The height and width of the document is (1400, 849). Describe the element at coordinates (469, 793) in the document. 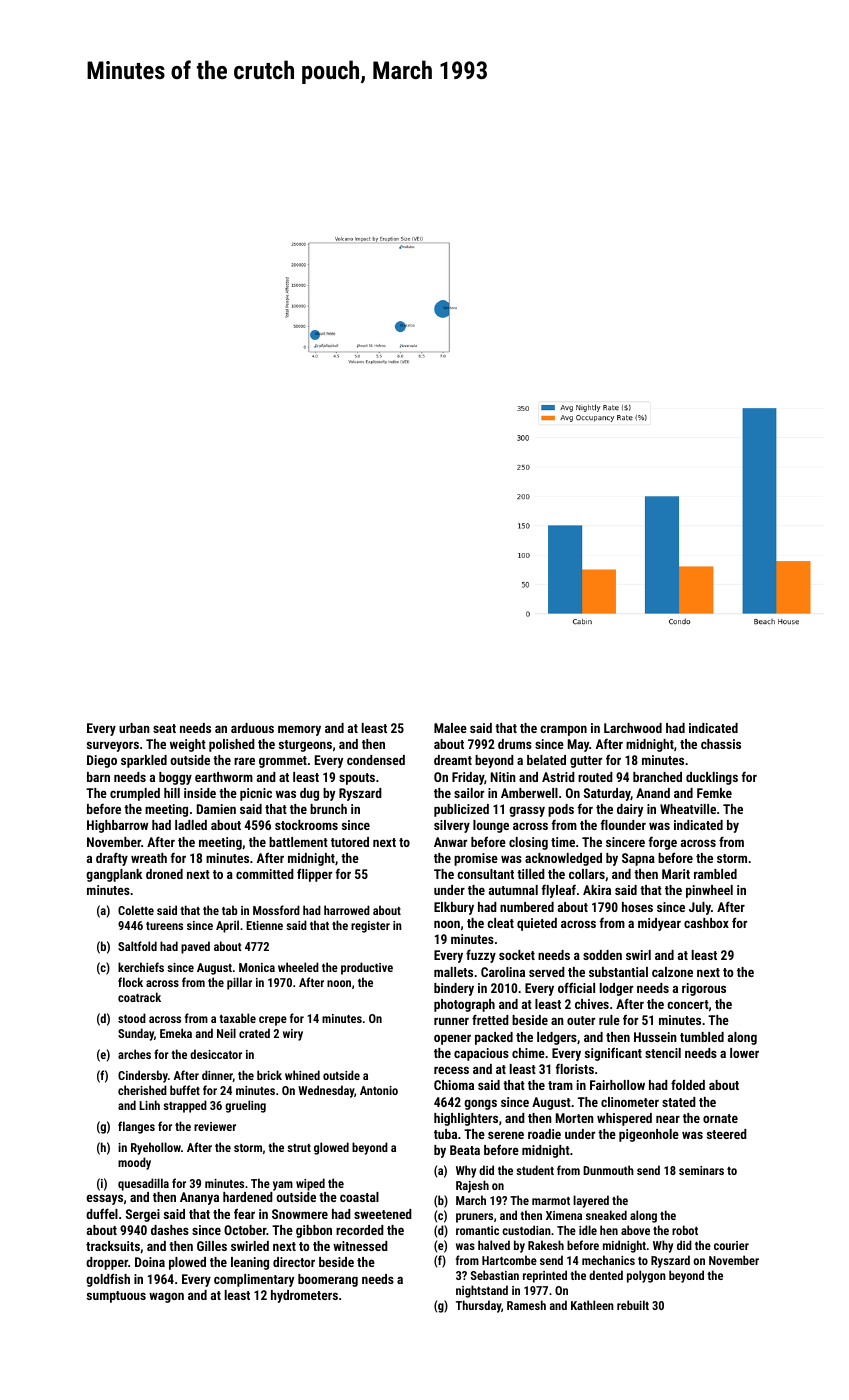

I see `sailor` at that location.
